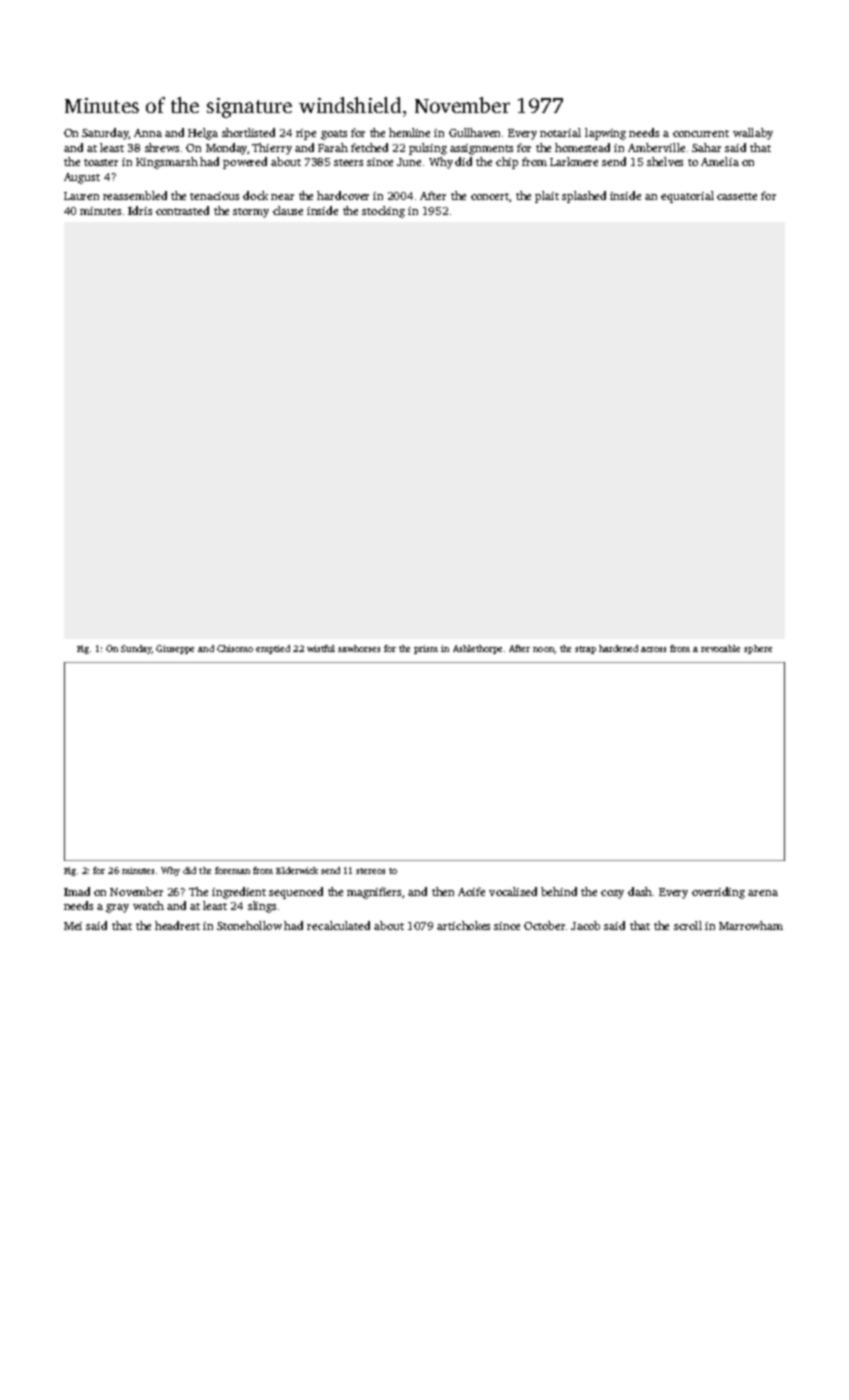 This screenshot has width=849, height=1400. What do you see at coordinates (763, 893) in the screenshot?
I see `arena` at bounding box center [763, 893].
